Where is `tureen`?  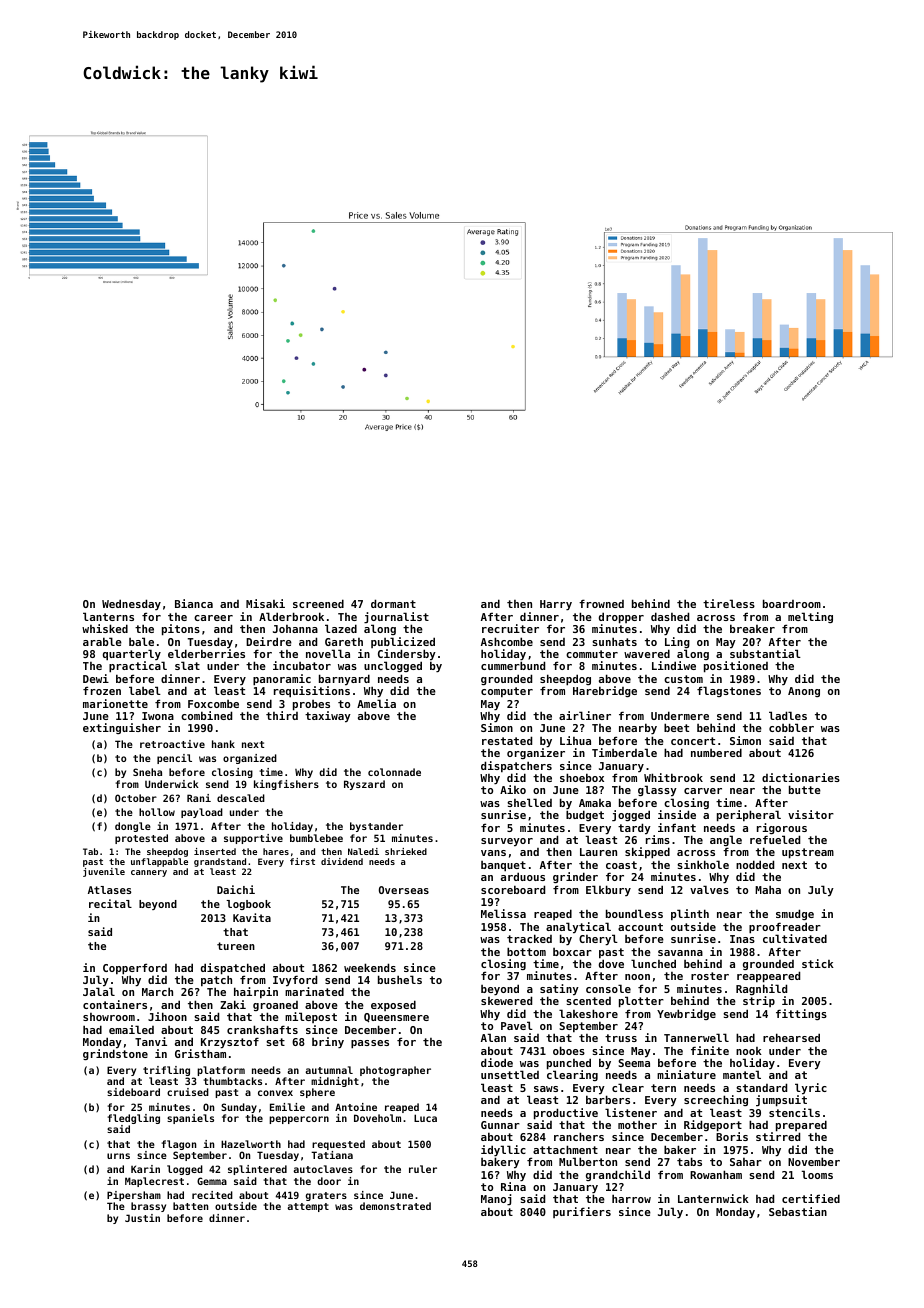
tureen is located at coordinates (236, 946).
